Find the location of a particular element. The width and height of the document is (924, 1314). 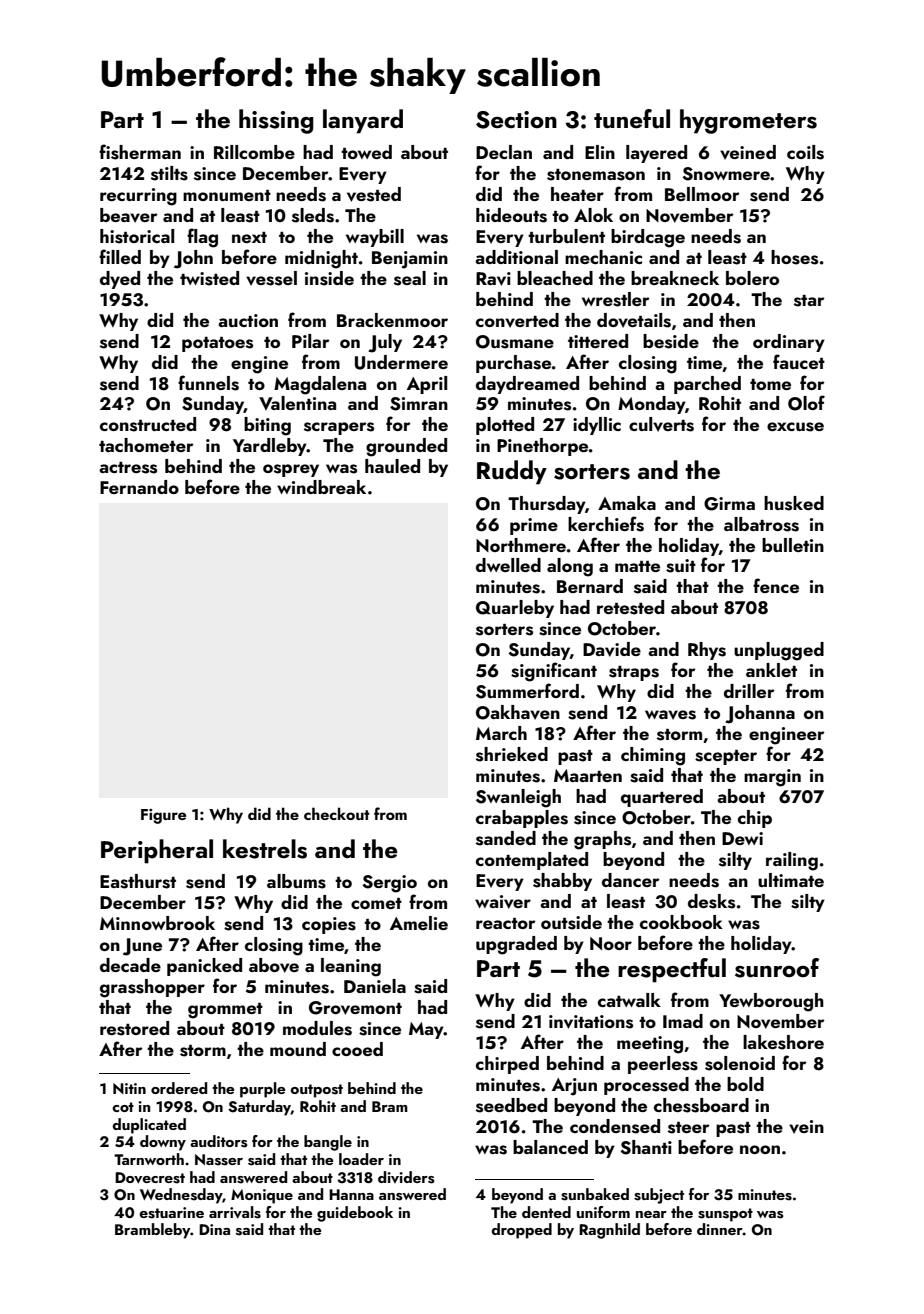

Yardleby is located at coordinates (270, 447).
